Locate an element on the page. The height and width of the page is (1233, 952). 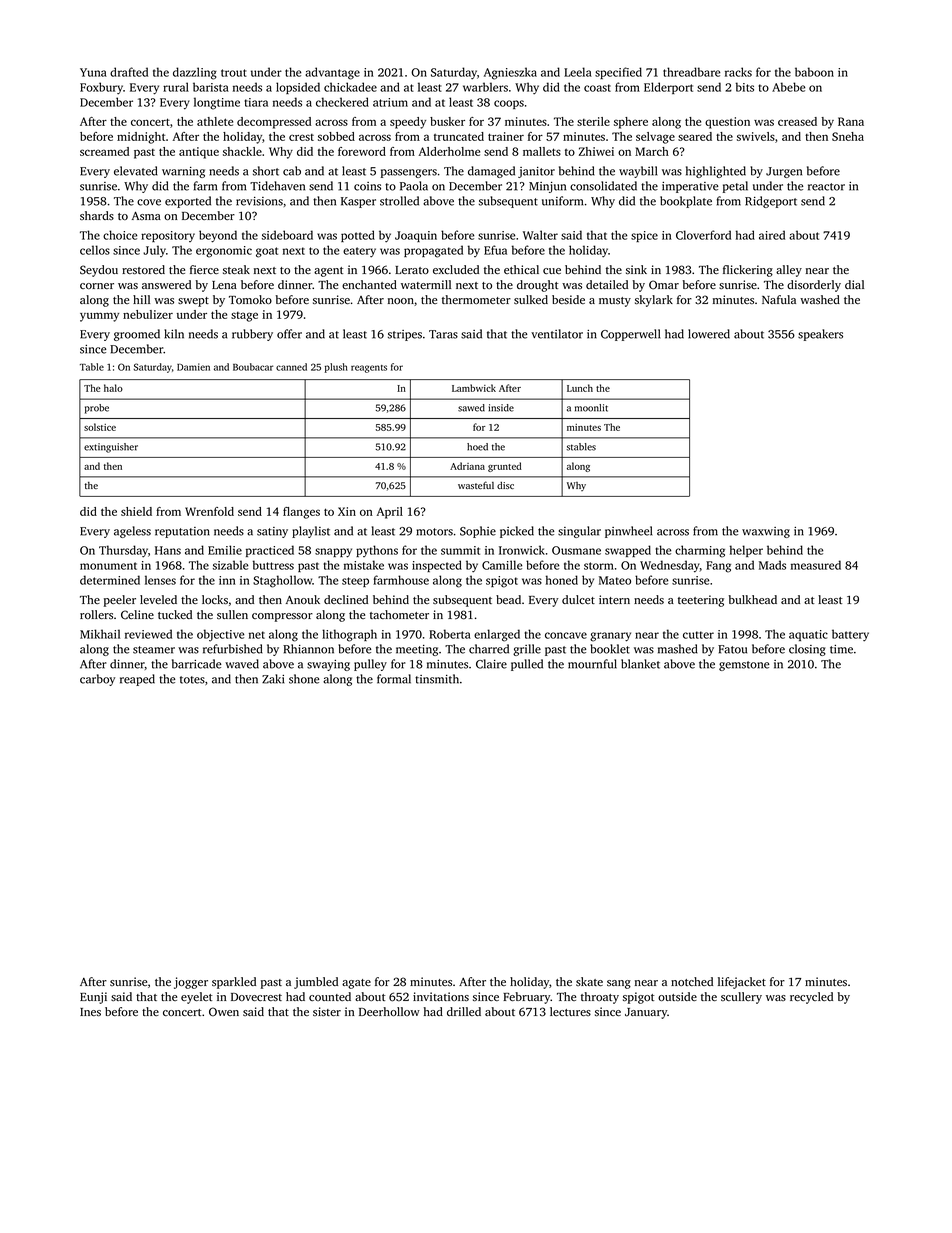
creased is located at coordinates (797, 121).
